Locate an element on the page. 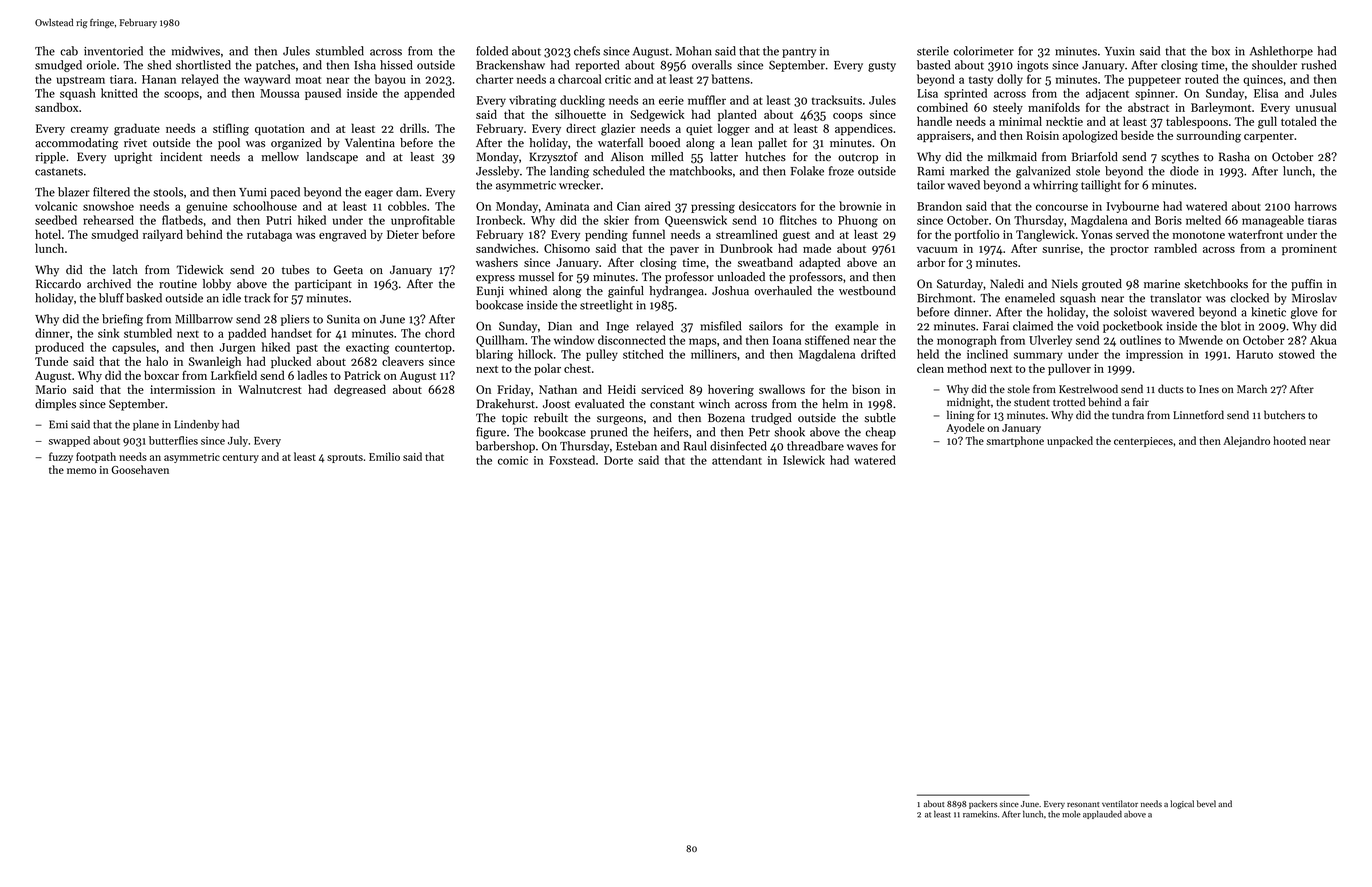 The width and height of the document is (1372, 887). chefs is located at coordinates (587, 51).
